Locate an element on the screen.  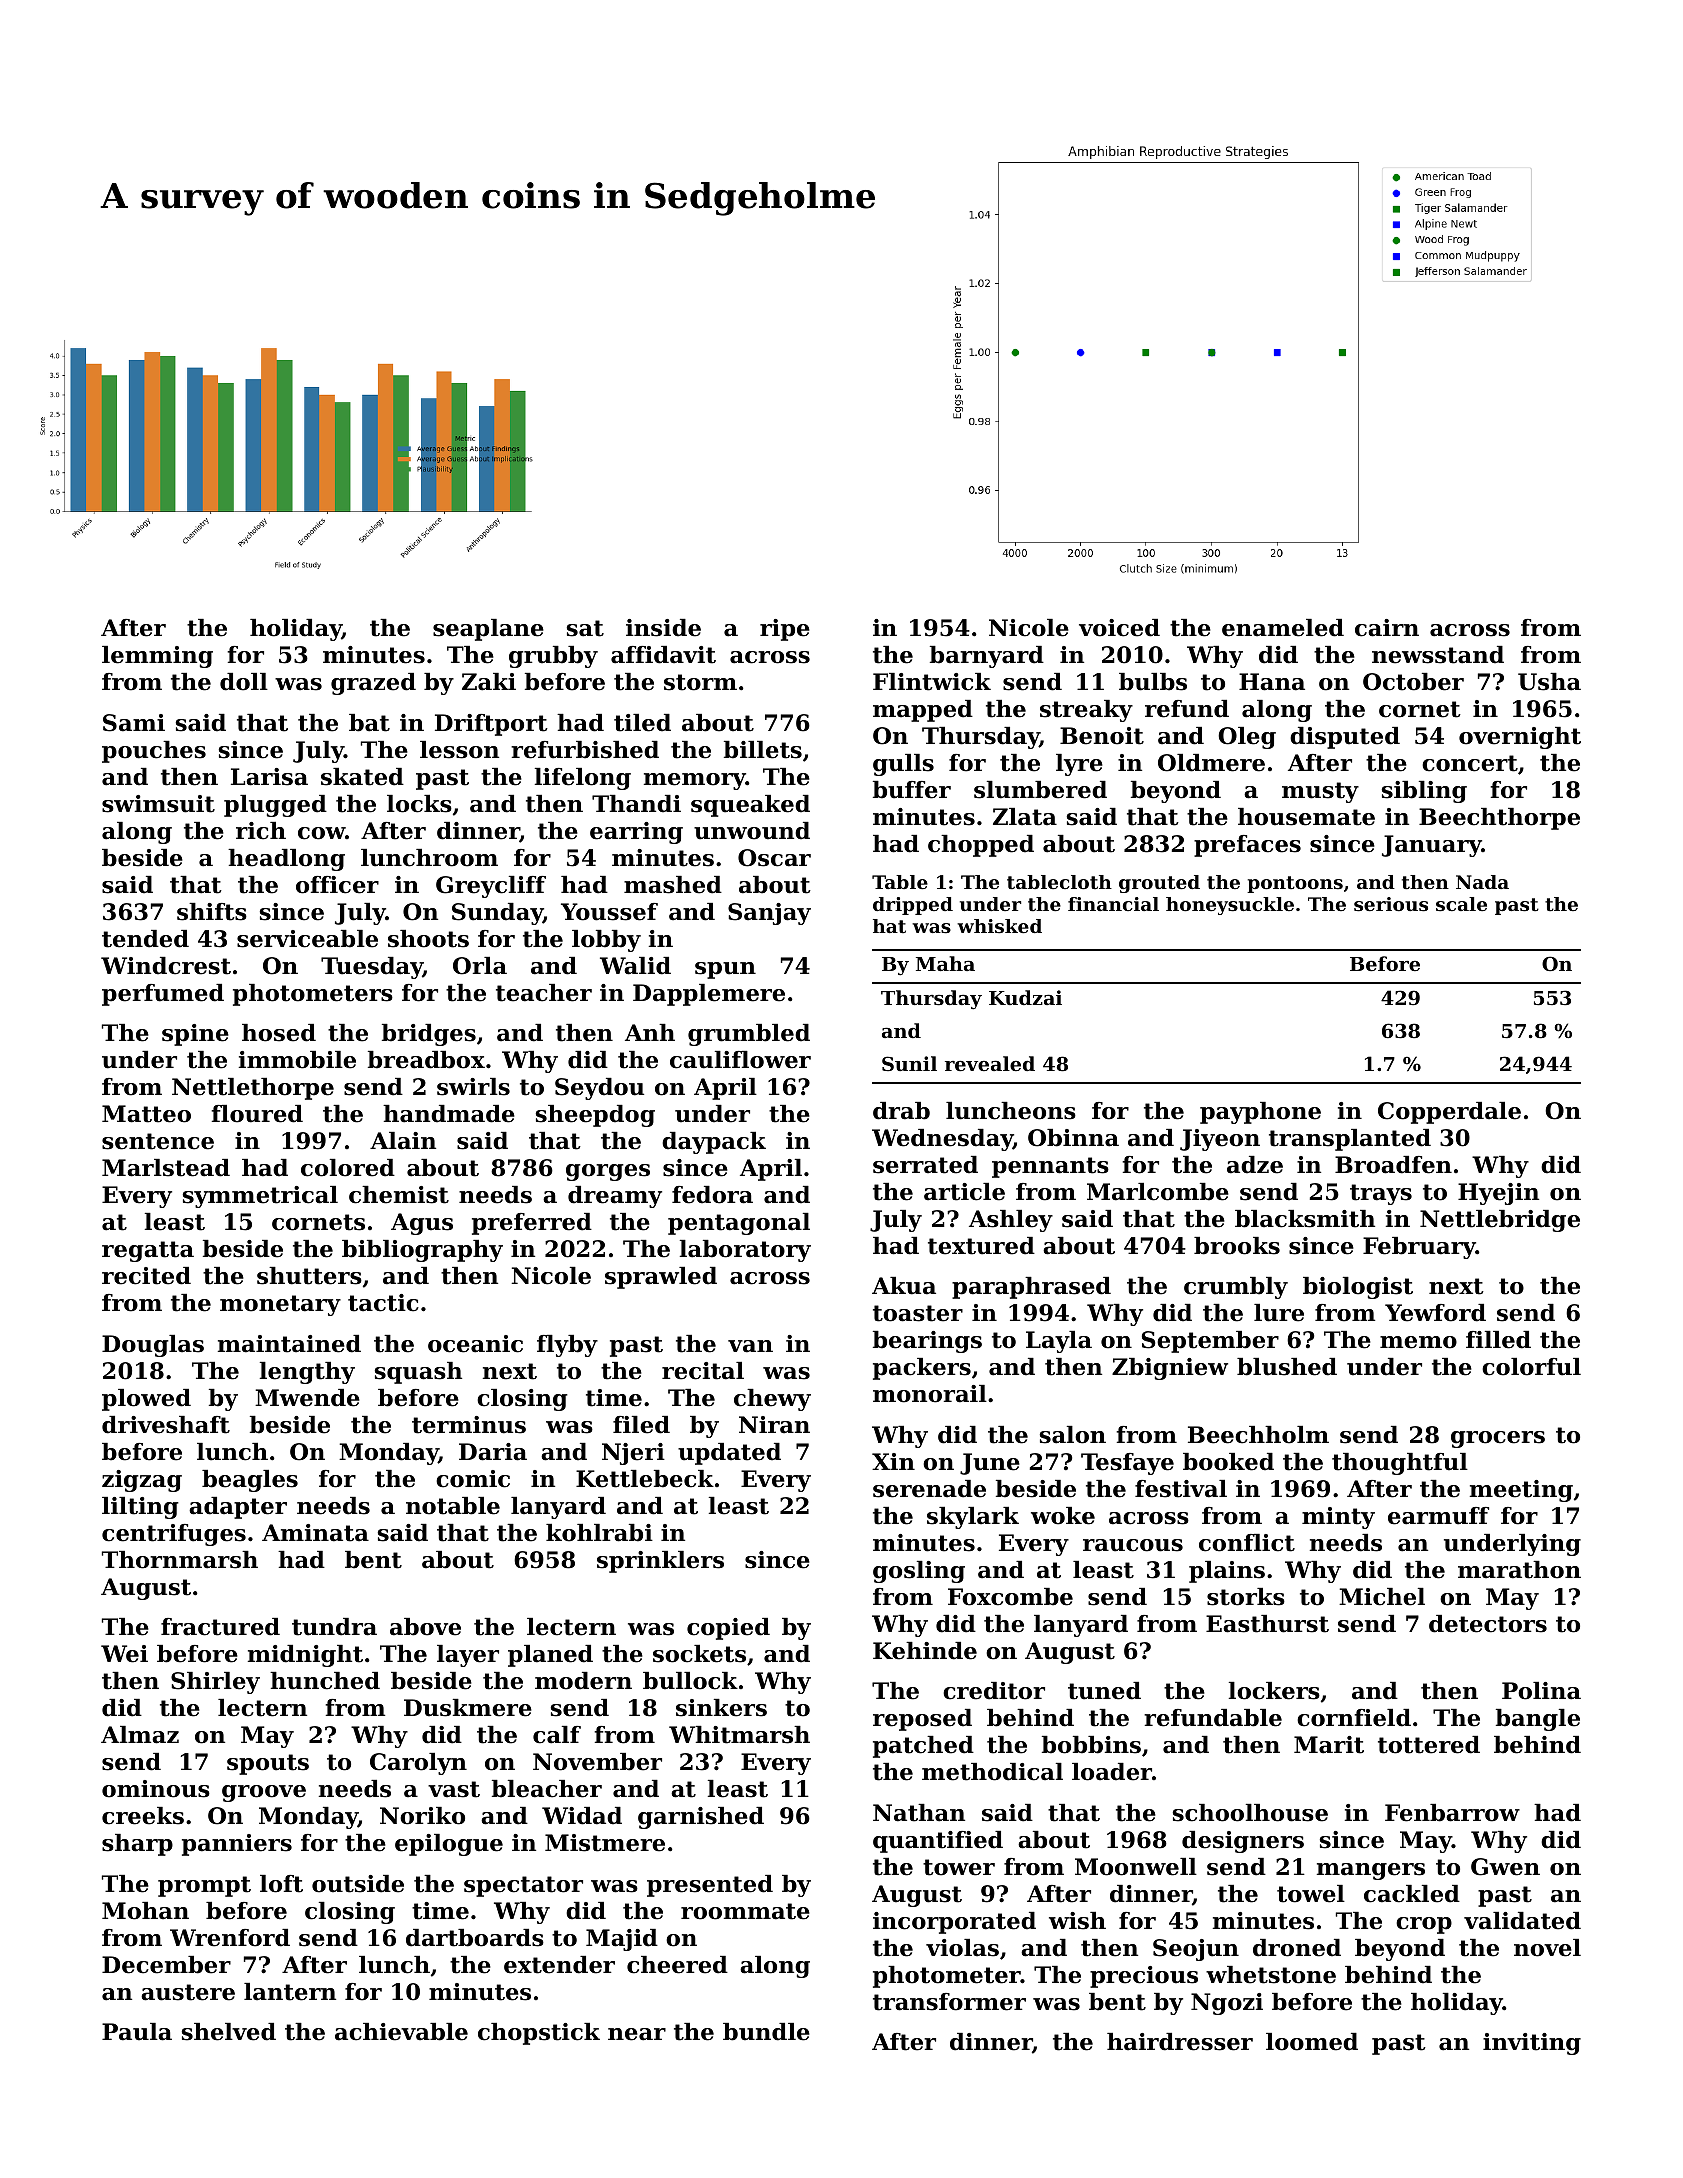
barnyard is located at coordinates (987, 657).
